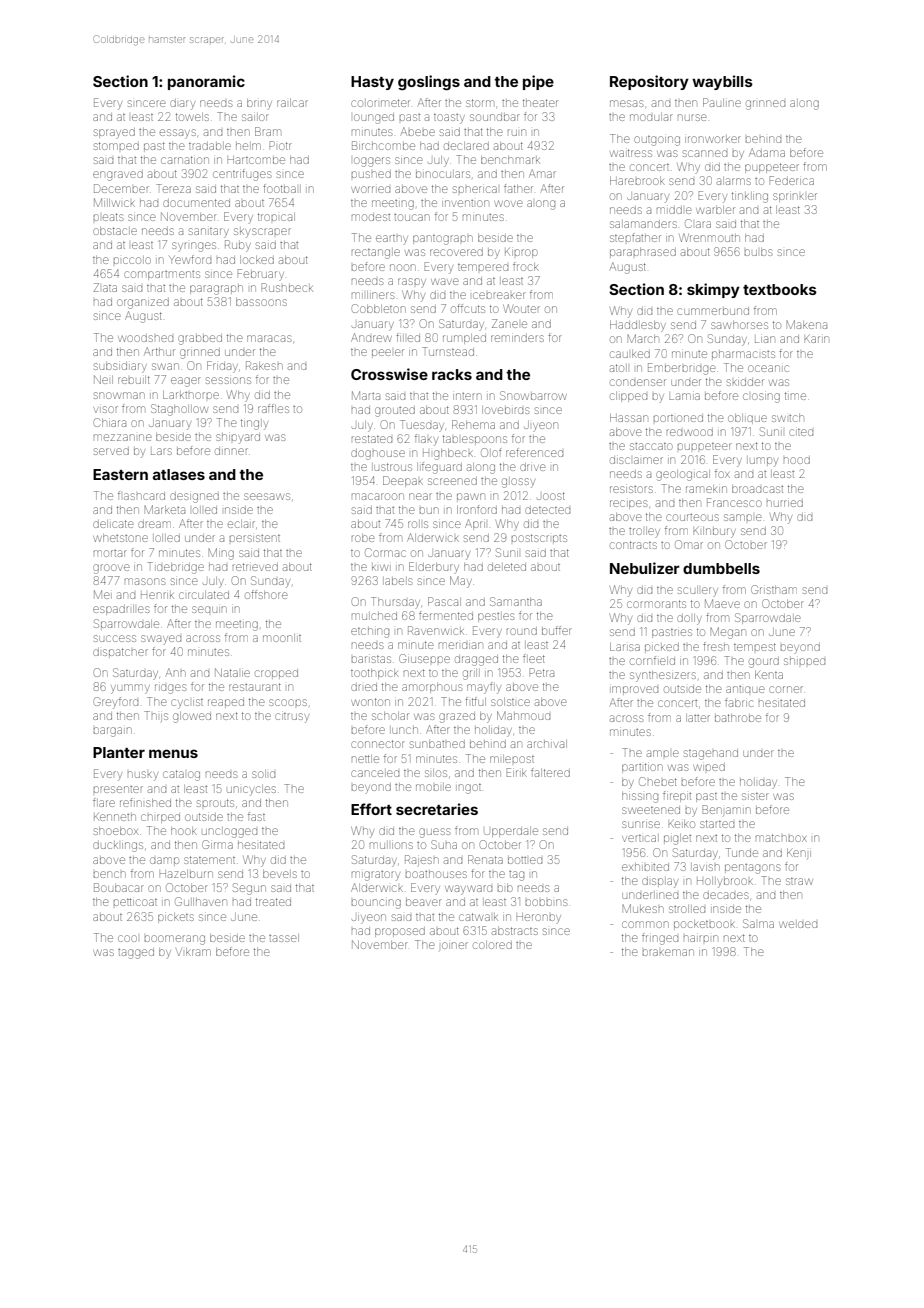 This image has width=924, height=1308. I want to click on stomped, so click(116, 146).
